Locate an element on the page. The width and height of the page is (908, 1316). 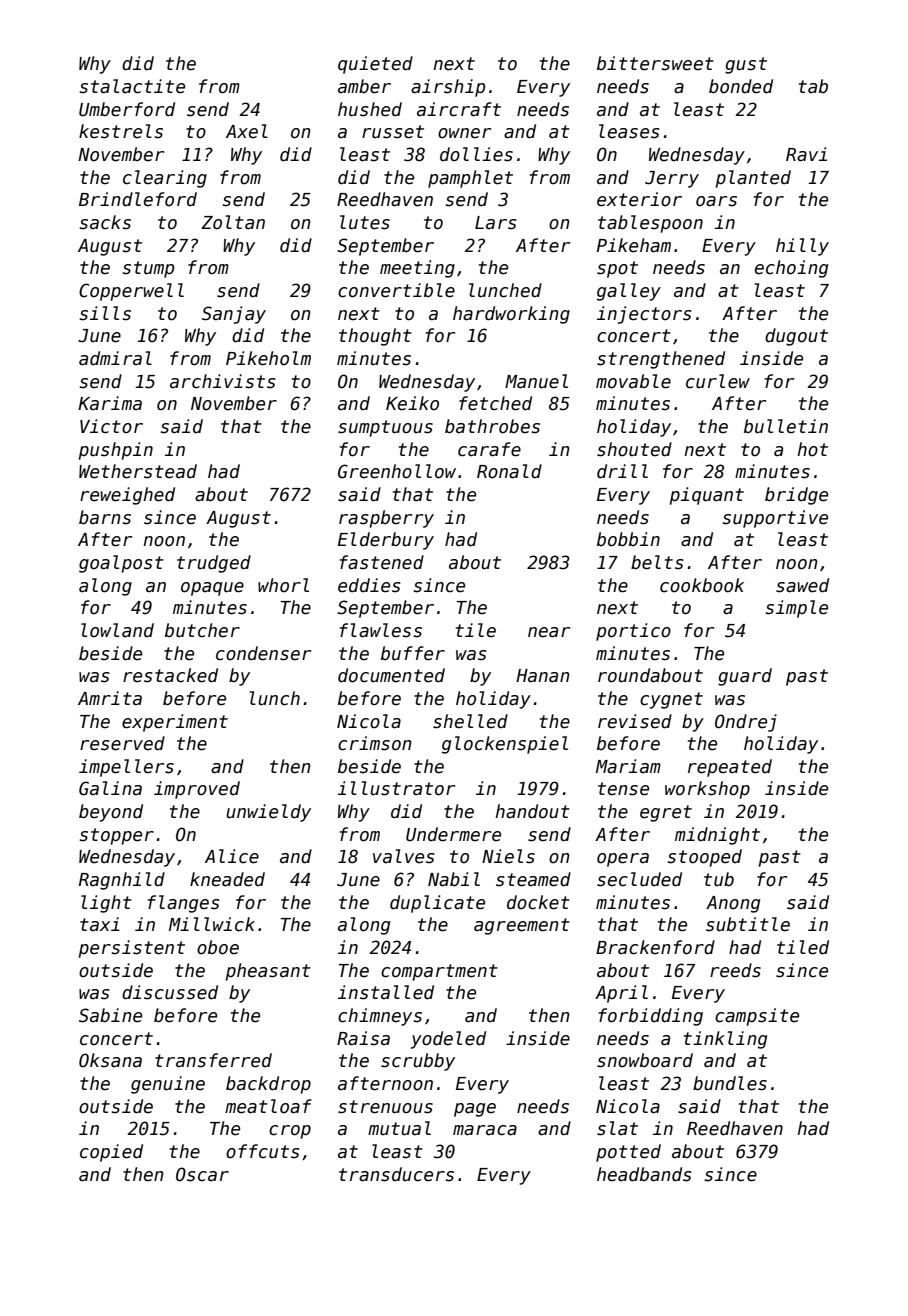
Alice is located at coordinates (232, 856).
